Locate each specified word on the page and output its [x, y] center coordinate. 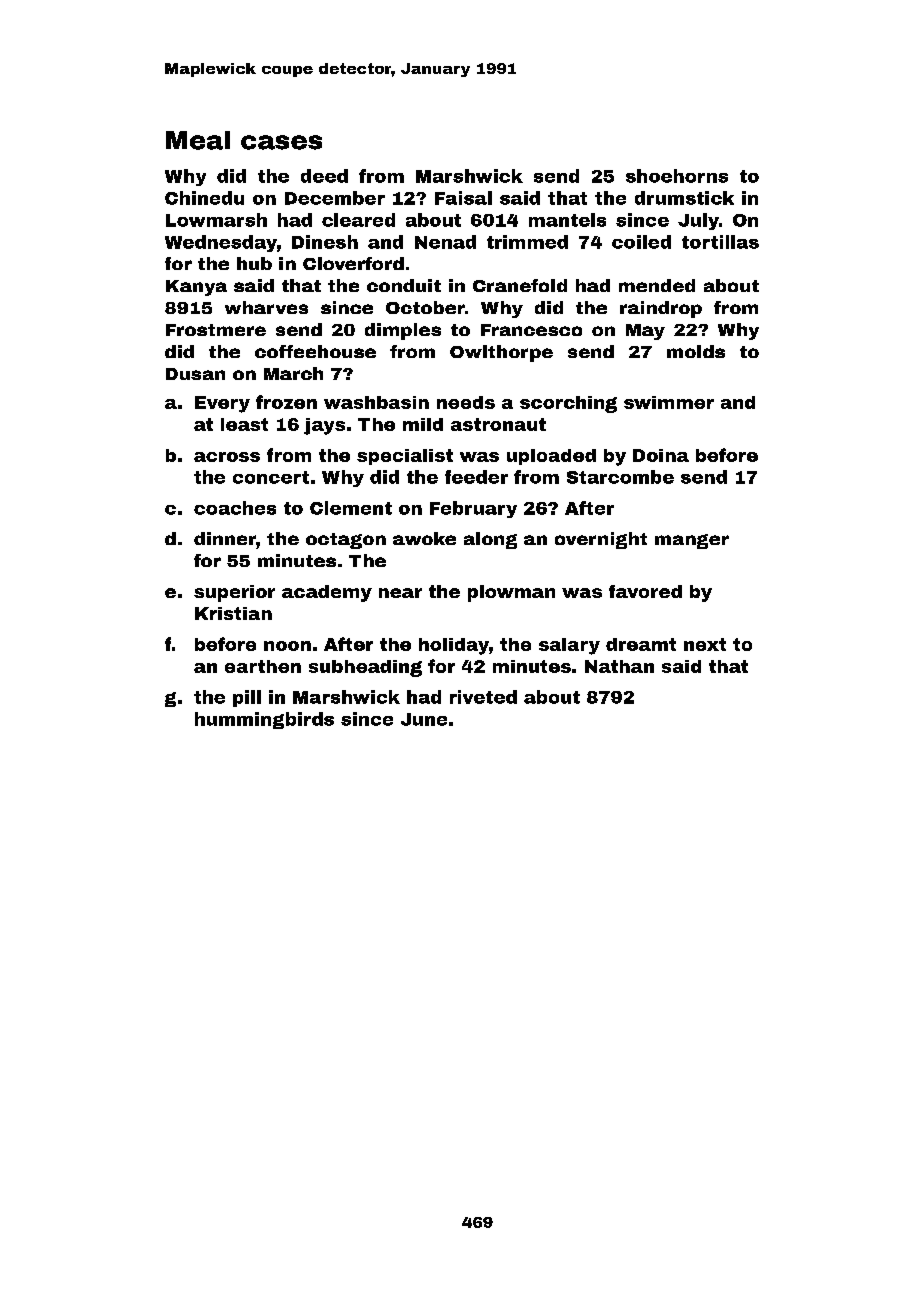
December [335, 198]
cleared [358, 220]
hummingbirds [264, 720]
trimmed [527, 242]
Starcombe [620, 477]
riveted [483, 697]
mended [657, 285]
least [244, 424]
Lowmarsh [216, 220]
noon [287, 646]
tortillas [720, 242]
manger [692, 541]
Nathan [619, 666]
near [400, 593]
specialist [405, 457]
